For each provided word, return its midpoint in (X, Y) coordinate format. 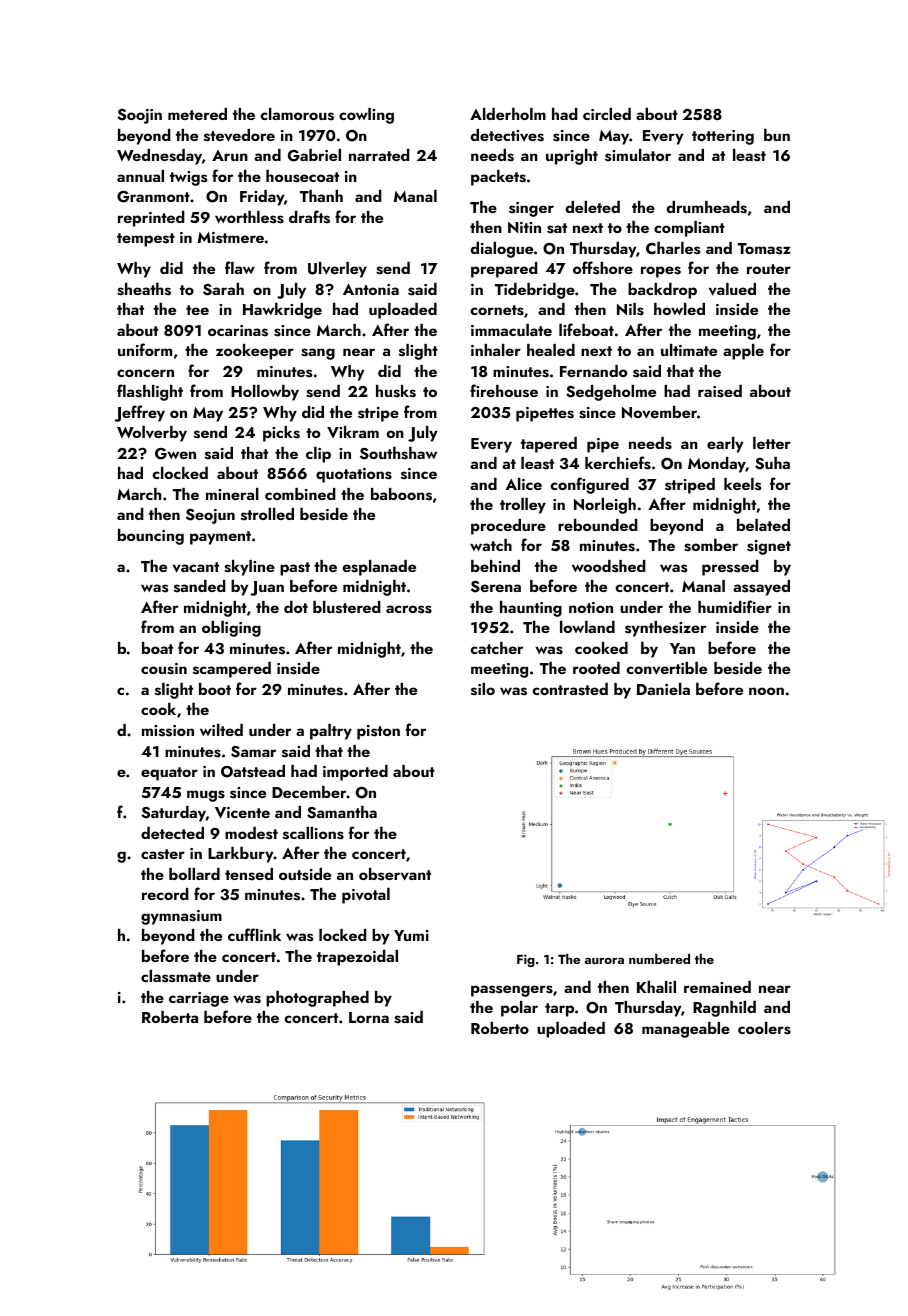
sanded (200, 586)
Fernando (593, 371)
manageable (686, 1030)
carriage (199, 999)
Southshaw (398, 453)
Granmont (153, 197)
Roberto (500, 1028)
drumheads (707, 207)
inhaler (496, 350)
